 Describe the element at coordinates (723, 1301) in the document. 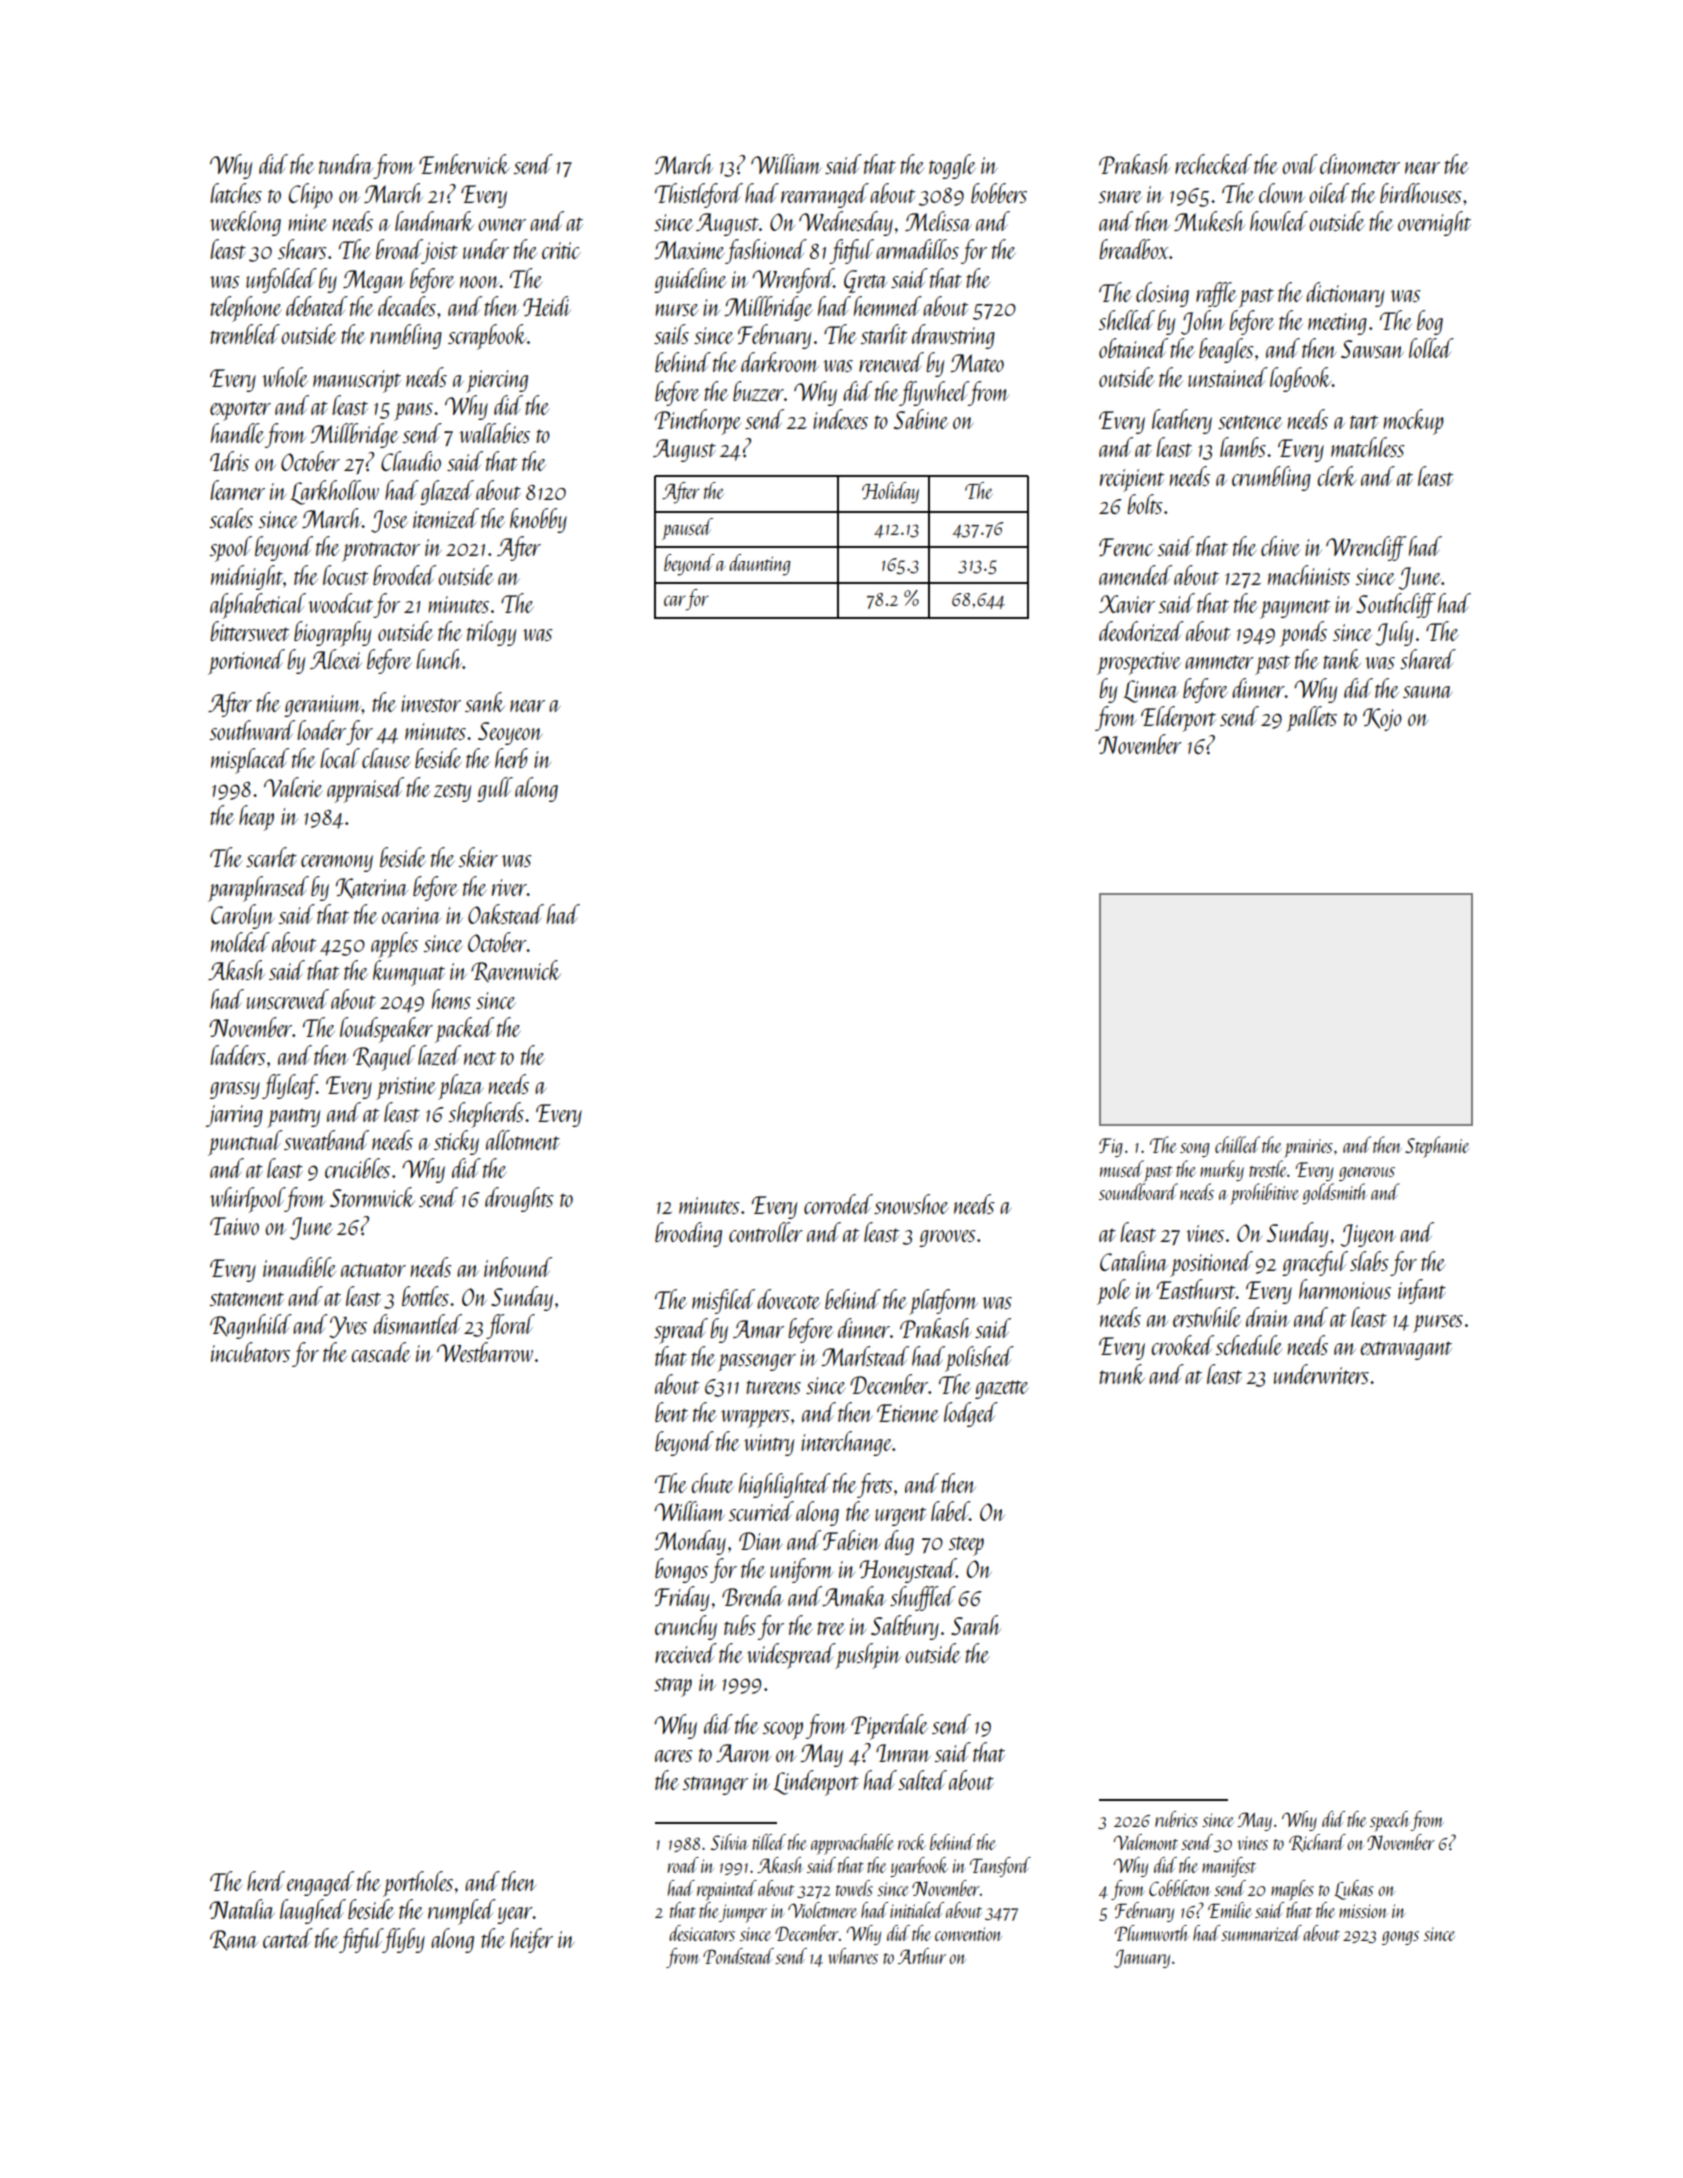

I see `misfiled` at that location.
